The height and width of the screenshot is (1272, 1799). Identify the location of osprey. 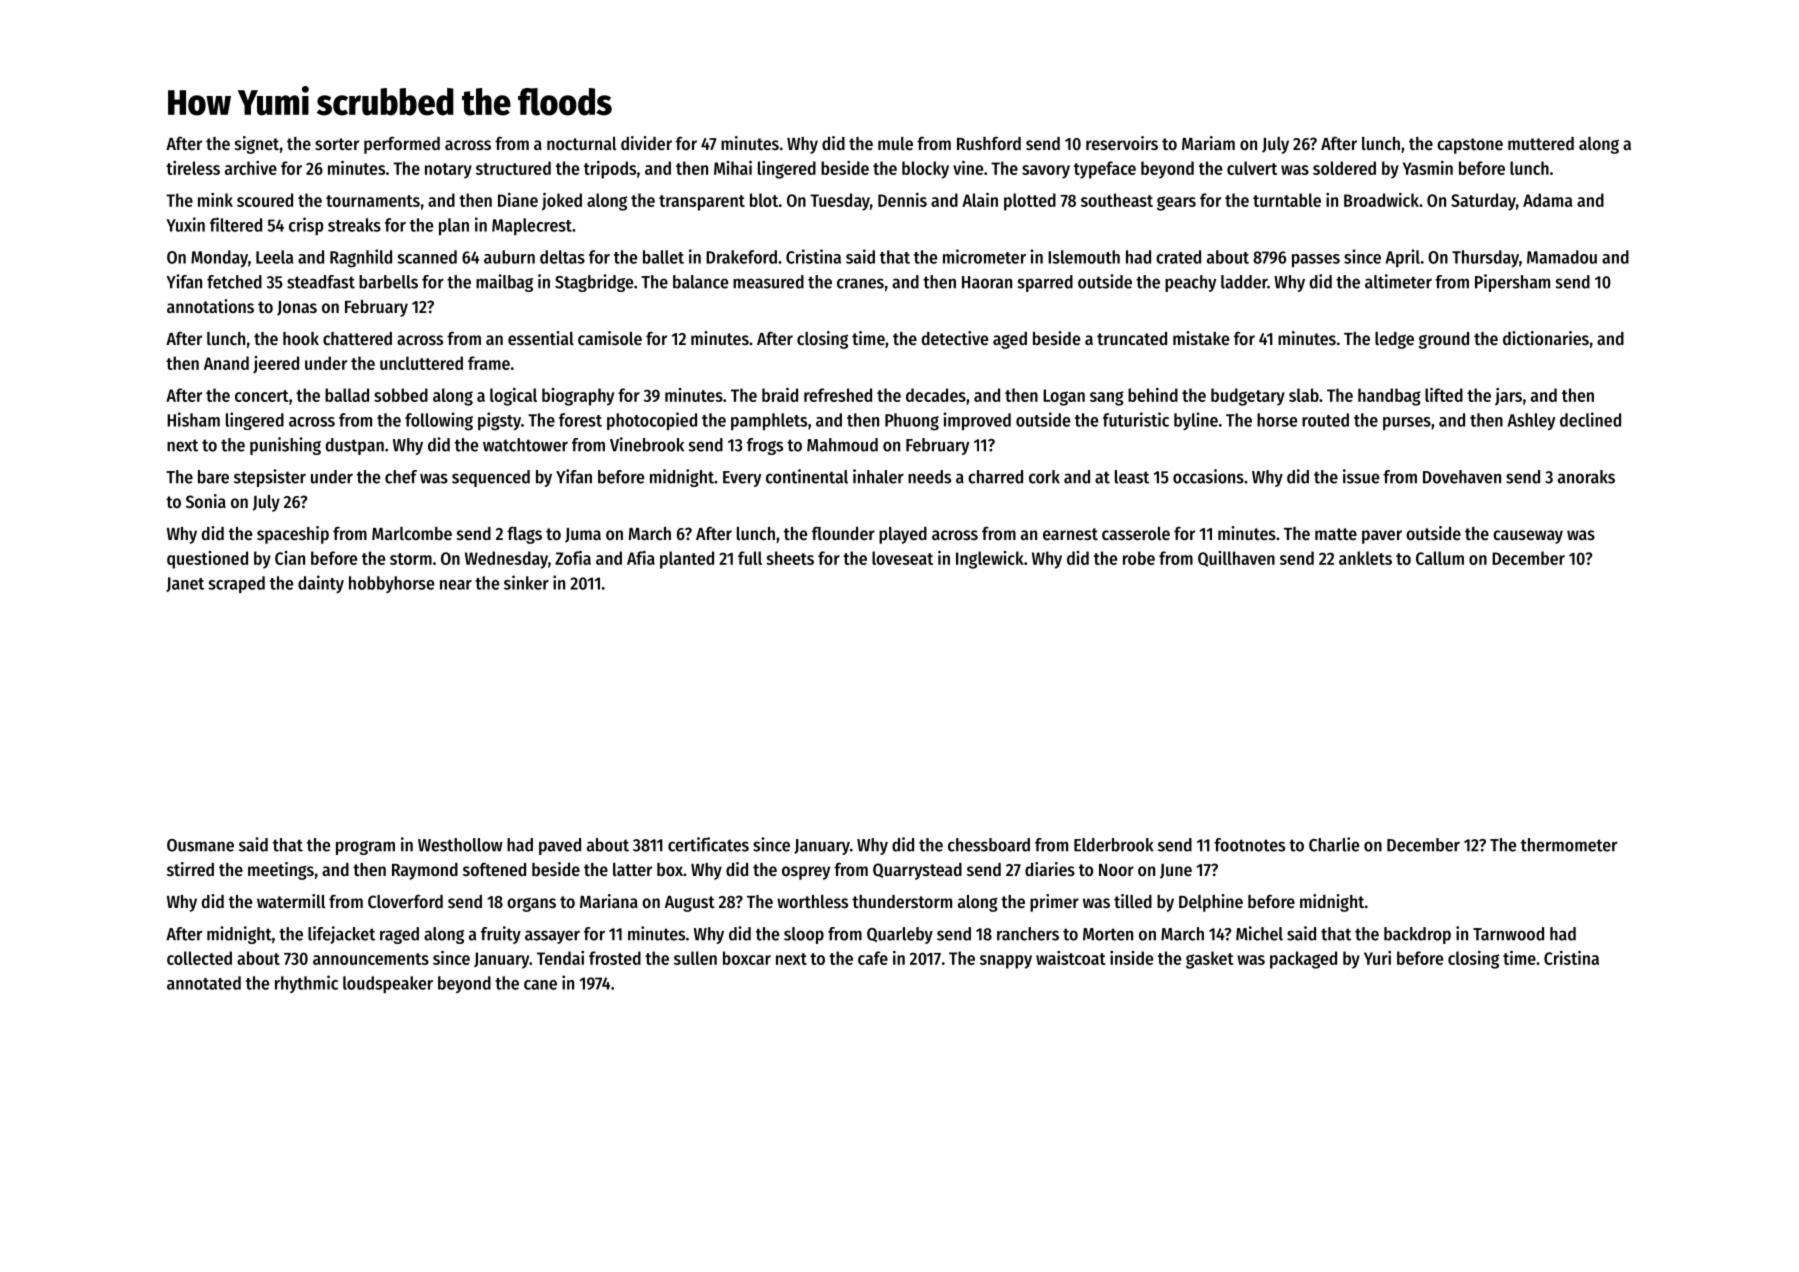
(806, 873).
